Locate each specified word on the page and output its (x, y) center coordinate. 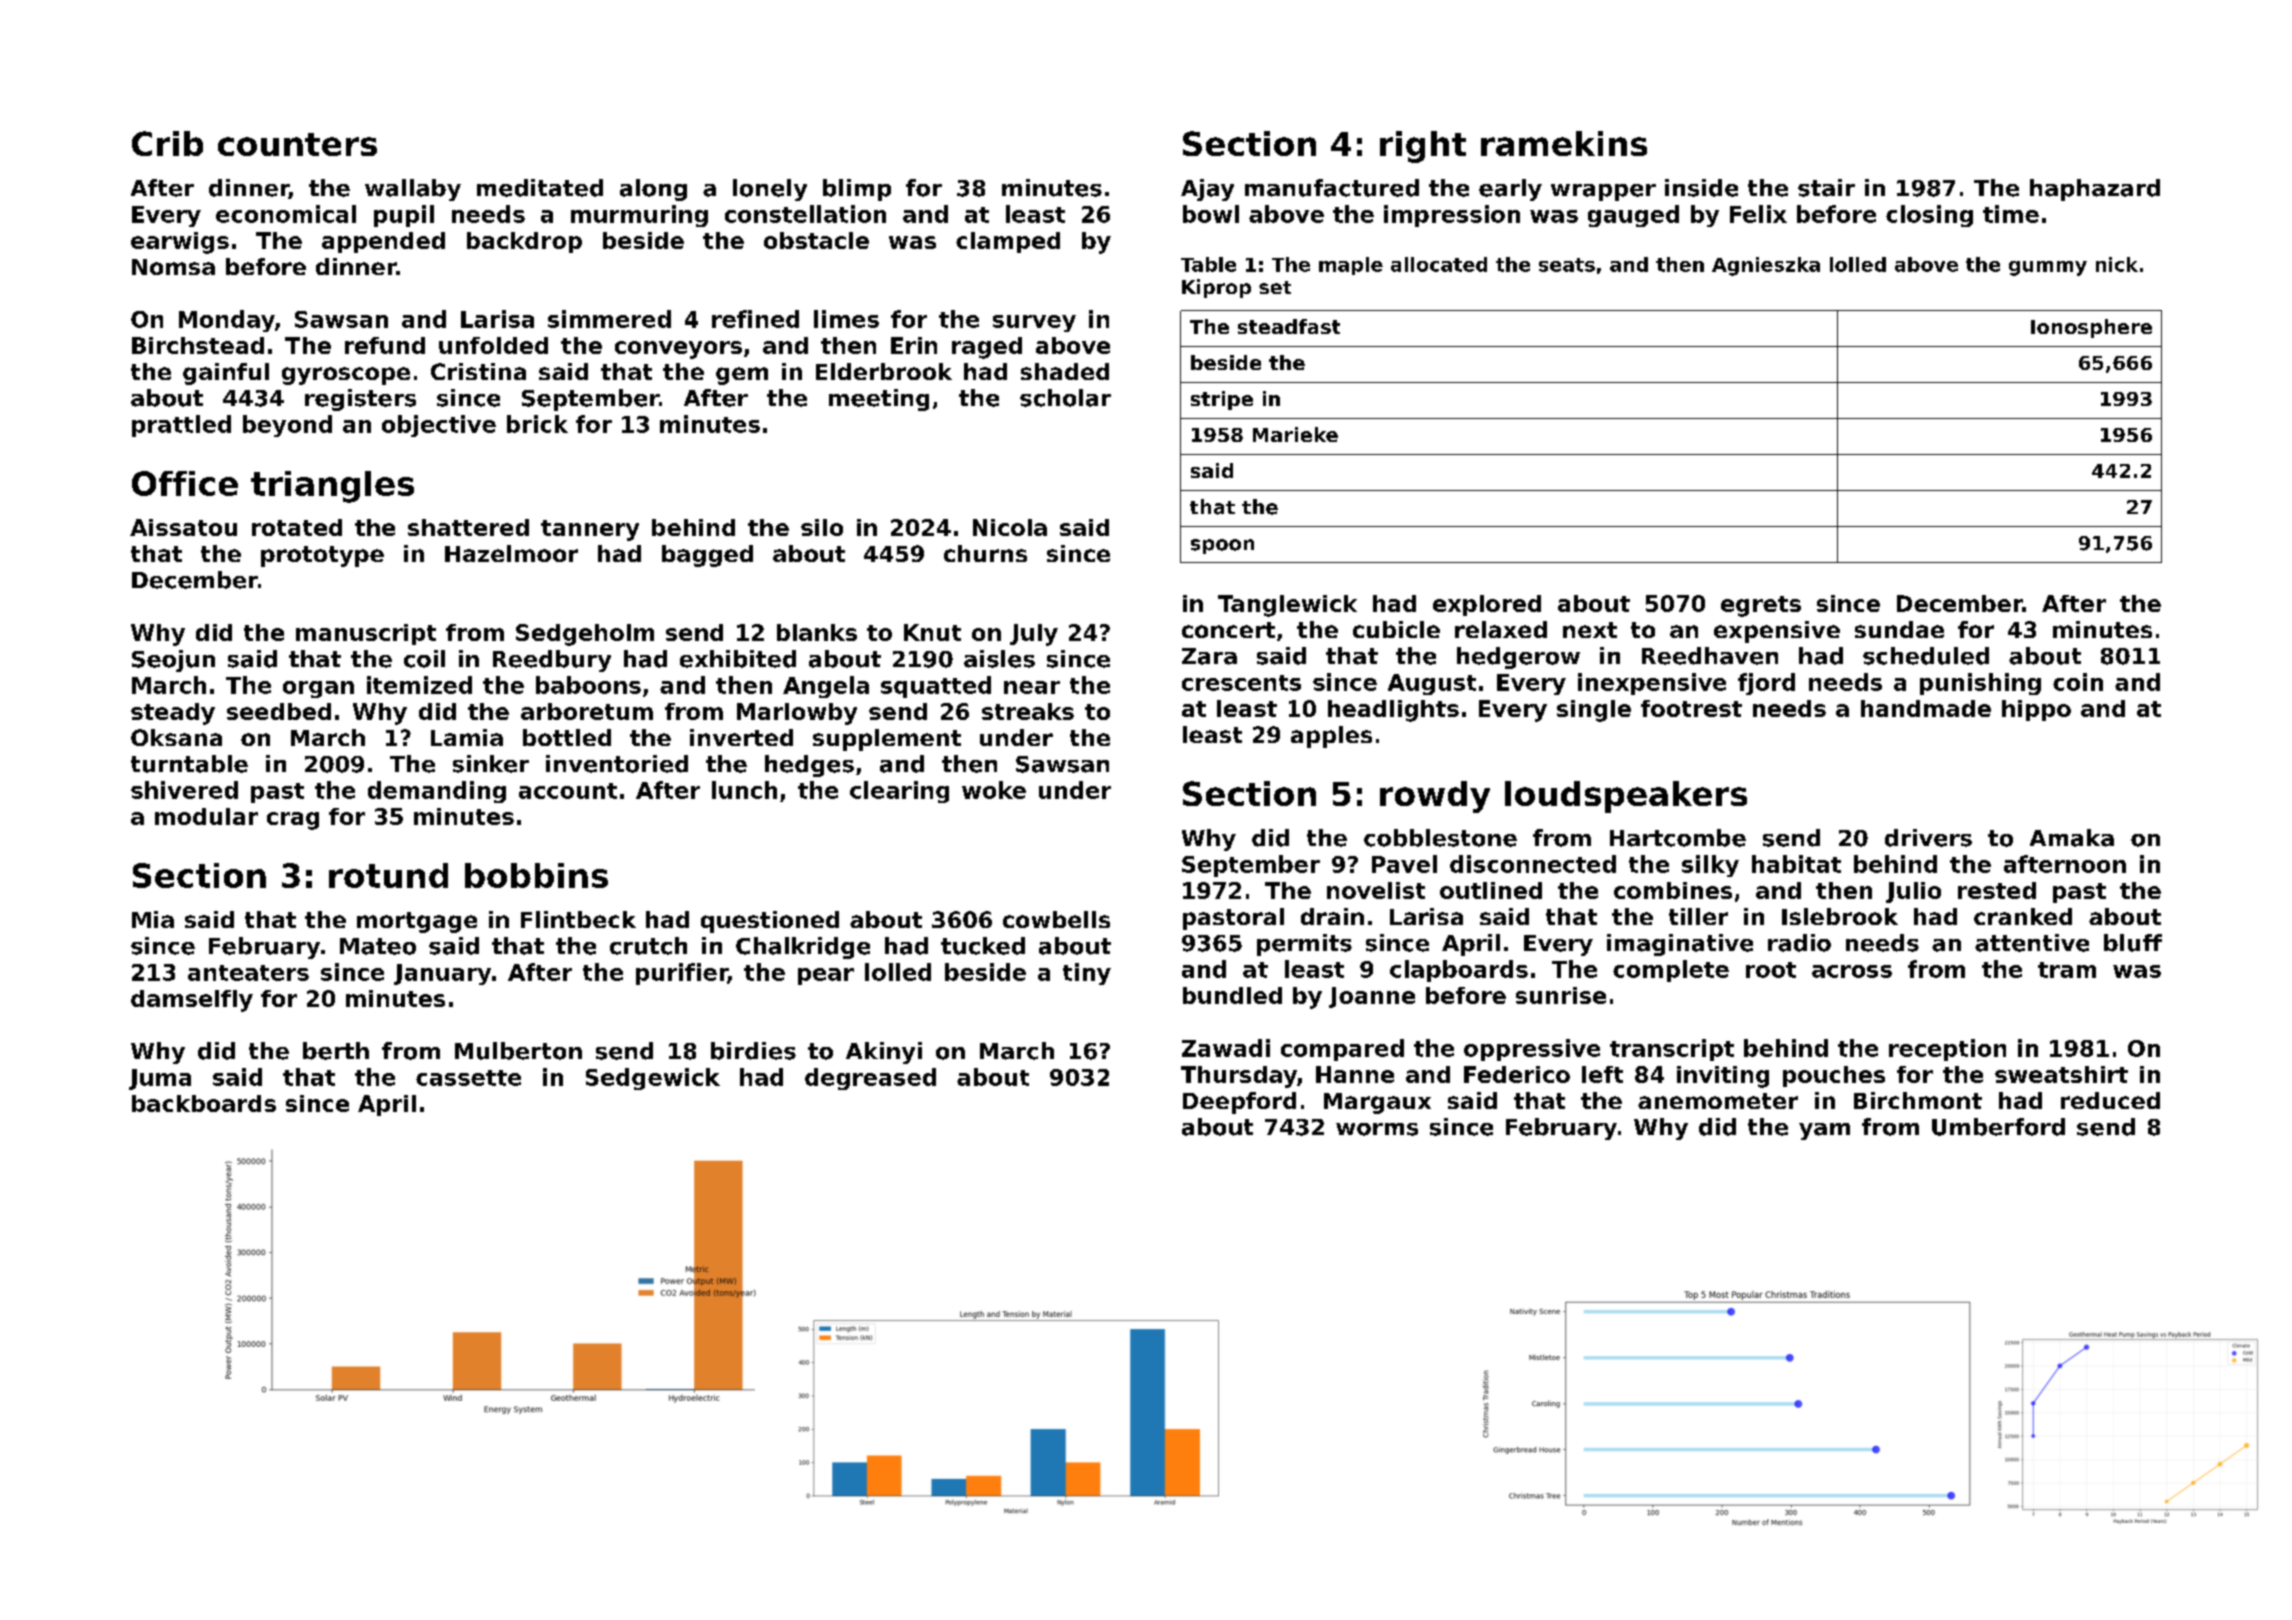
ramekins (1564, 143)
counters (297, 144)
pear (826, 976)
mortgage (417, 922)
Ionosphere (2091, 328)
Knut (932, 632)
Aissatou (183, 527)
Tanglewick (1287, 606)
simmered (609, 319)
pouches (1834, 1076)
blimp (857, 190)
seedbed (279, 711)
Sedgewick (653, 1079)
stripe (1222, 400)
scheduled (1926, 656)
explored (1487, 605)
